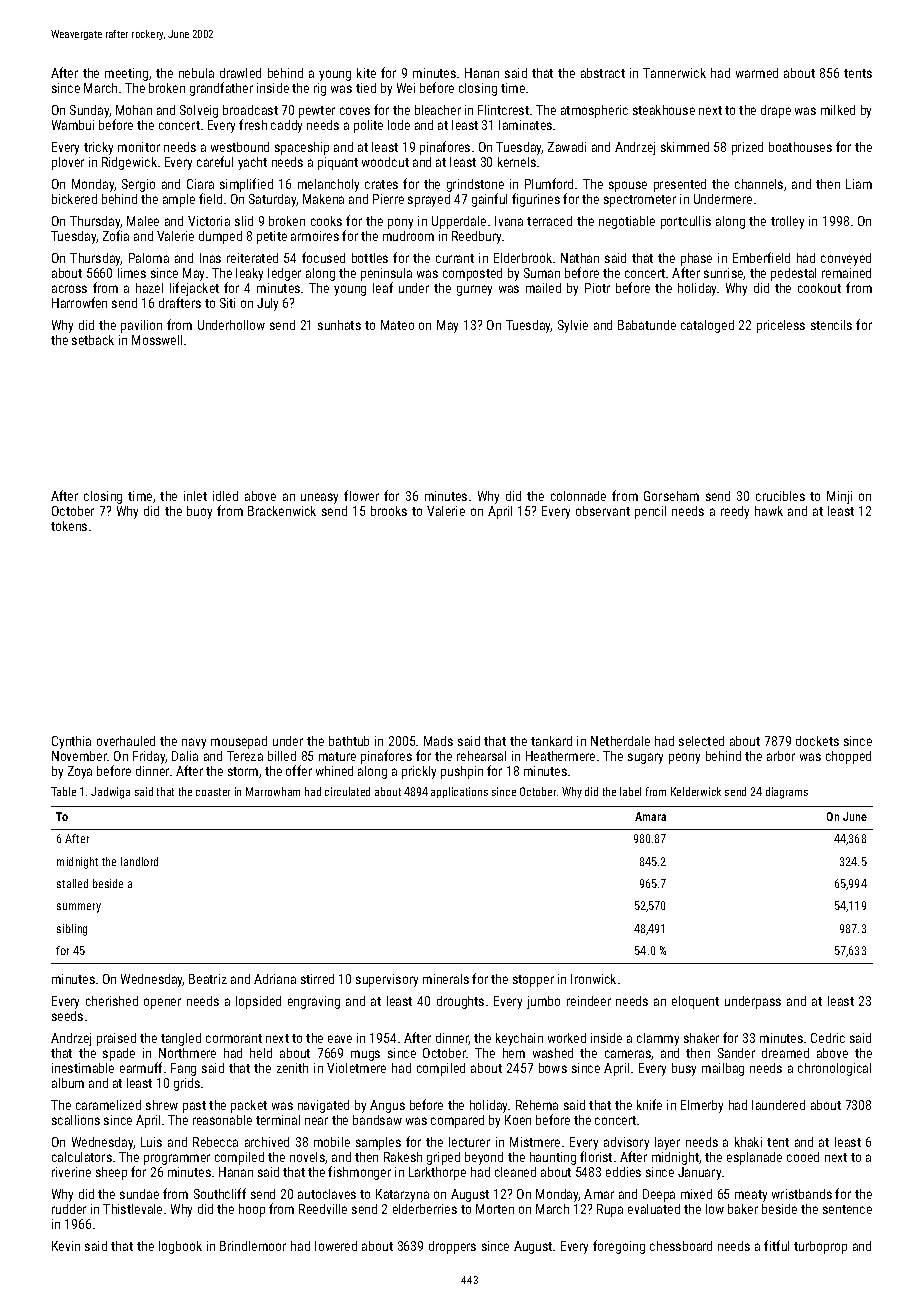 The height and width of the image is (1308, 924). Describe the element at coordinates (387, 1106) in the image. I see `Angus` at that location.
